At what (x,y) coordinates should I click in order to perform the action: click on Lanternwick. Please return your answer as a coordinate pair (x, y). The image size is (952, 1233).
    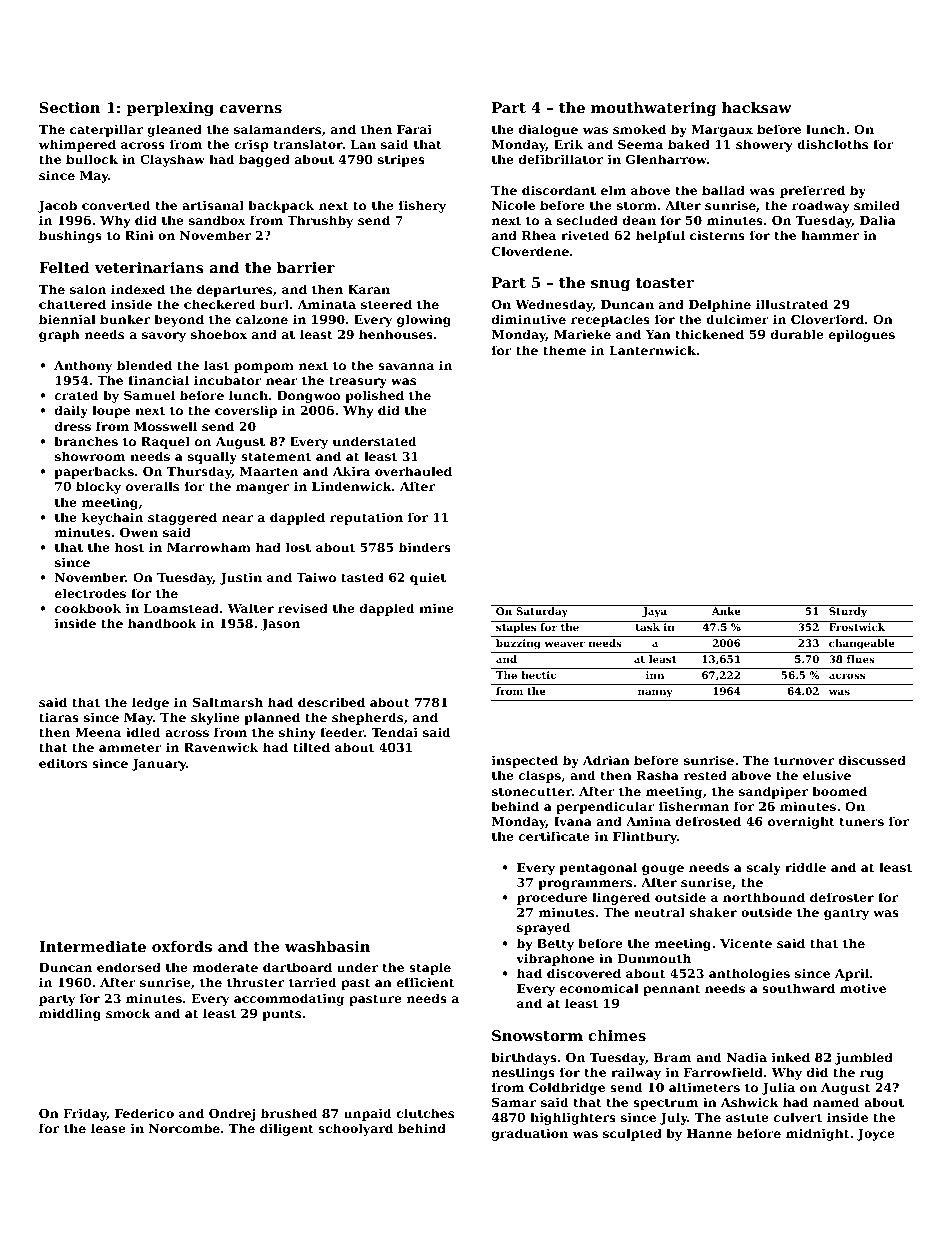
    Looking at the image, I should click on (652, 350).
